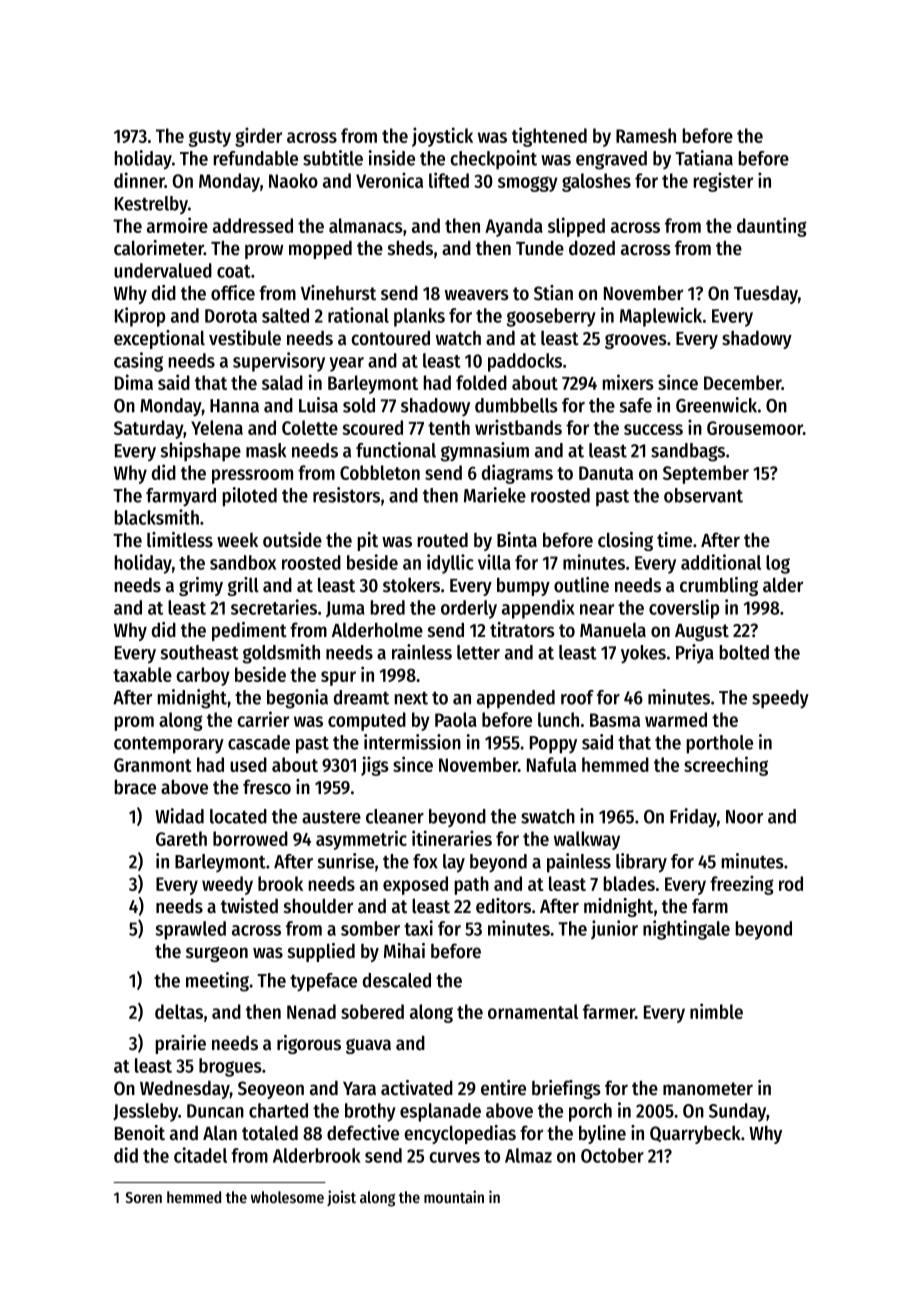 This screenshot has width=924, height=1308. I want to click on bolted, so click(744, 652).
